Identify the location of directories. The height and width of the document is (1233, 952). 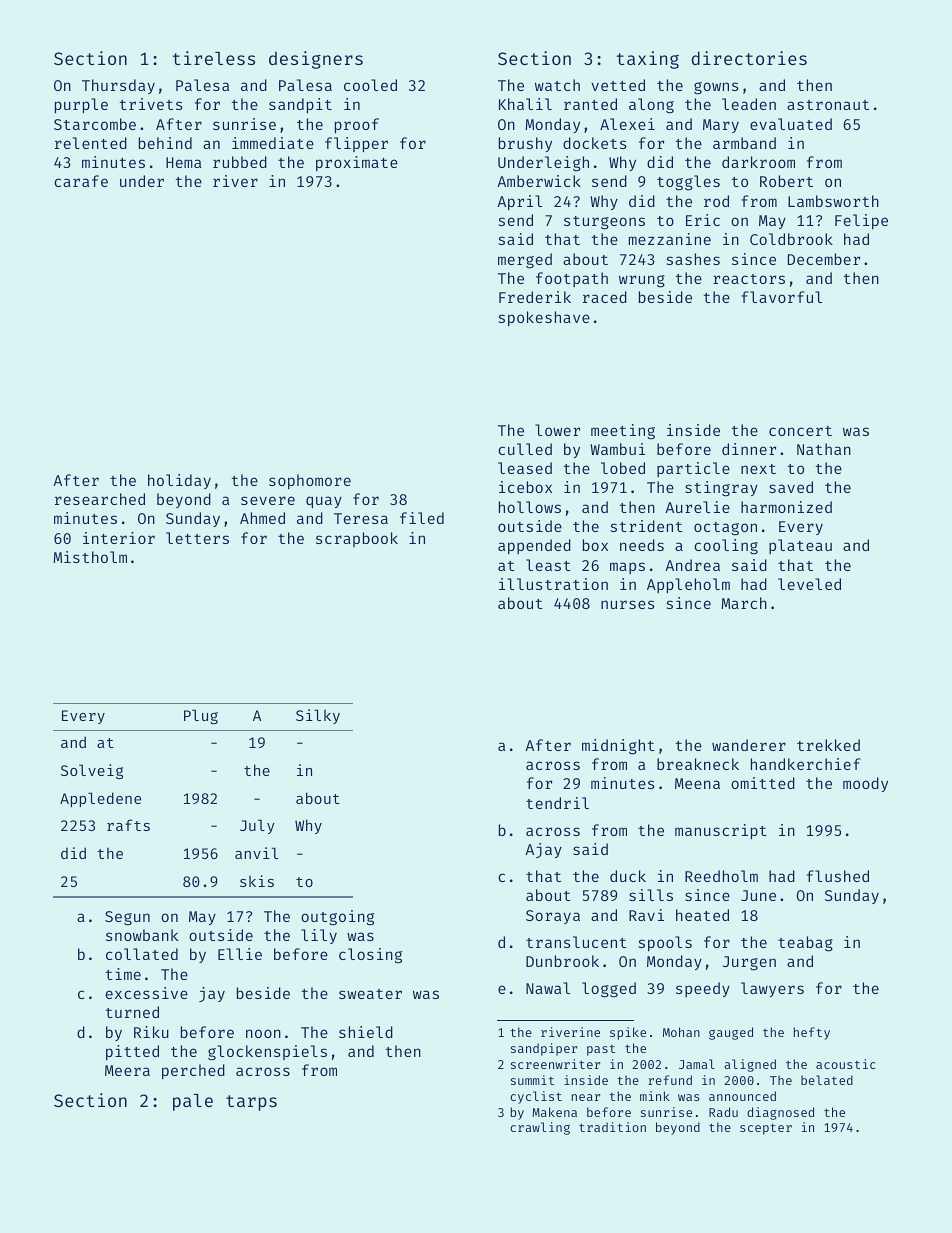
(749, 58).
